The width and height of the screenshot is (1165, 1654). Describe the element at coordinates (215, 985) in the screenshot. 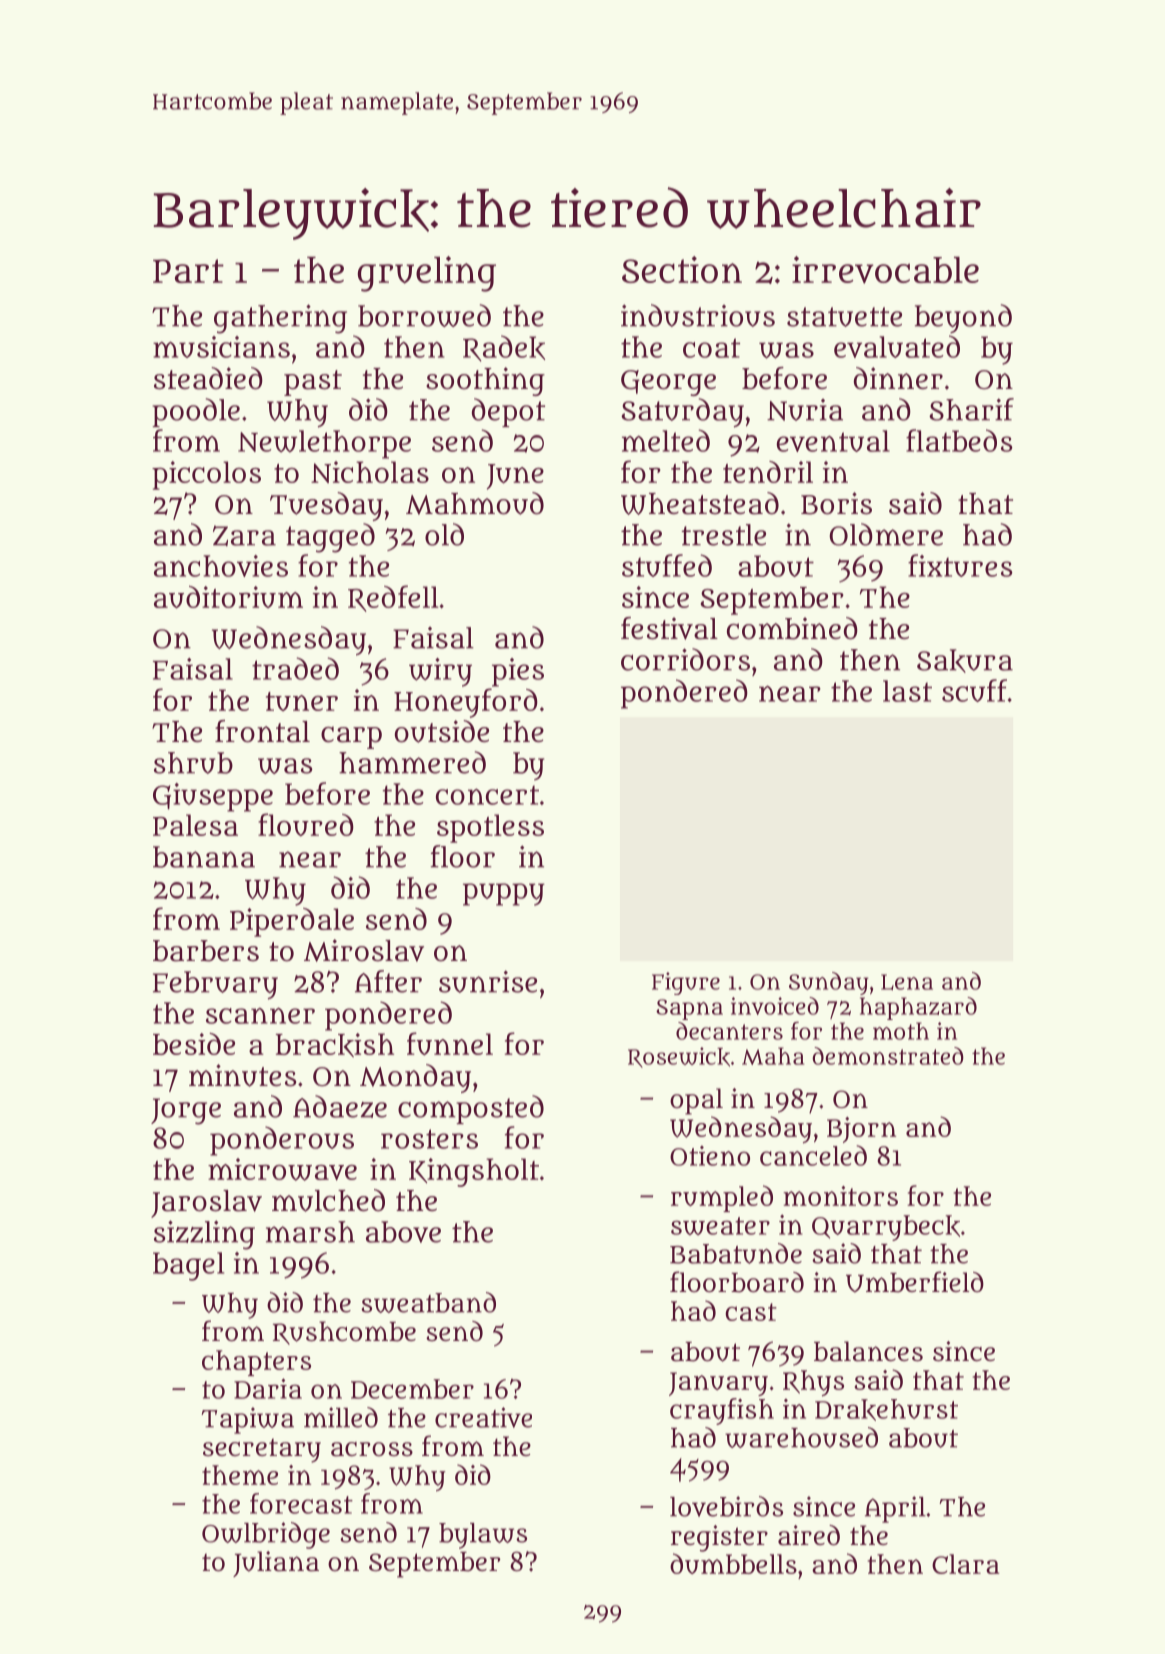

I see `February` at that location.
